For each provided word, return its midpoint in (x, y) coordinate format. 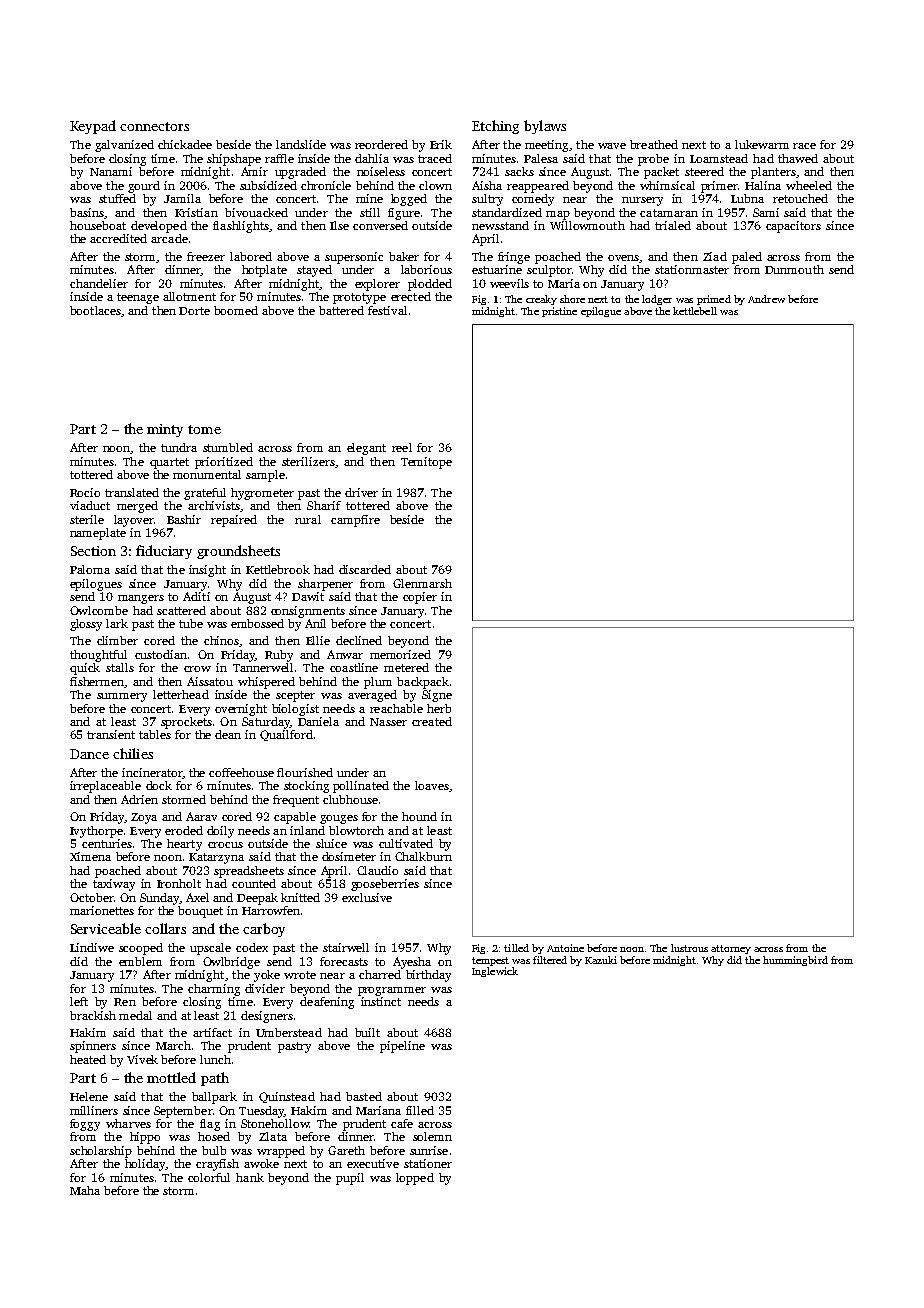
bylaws (545, 127)
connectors (154, 126)
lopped (415, 1179)
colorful (209, 1177)
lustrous (689, 948)
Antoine (565, 948)
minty (165, 430)
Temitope (426, 463)
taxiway (114, 885)
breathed (654, 144)
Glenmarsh (422, 583)
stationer (428, 1163)
